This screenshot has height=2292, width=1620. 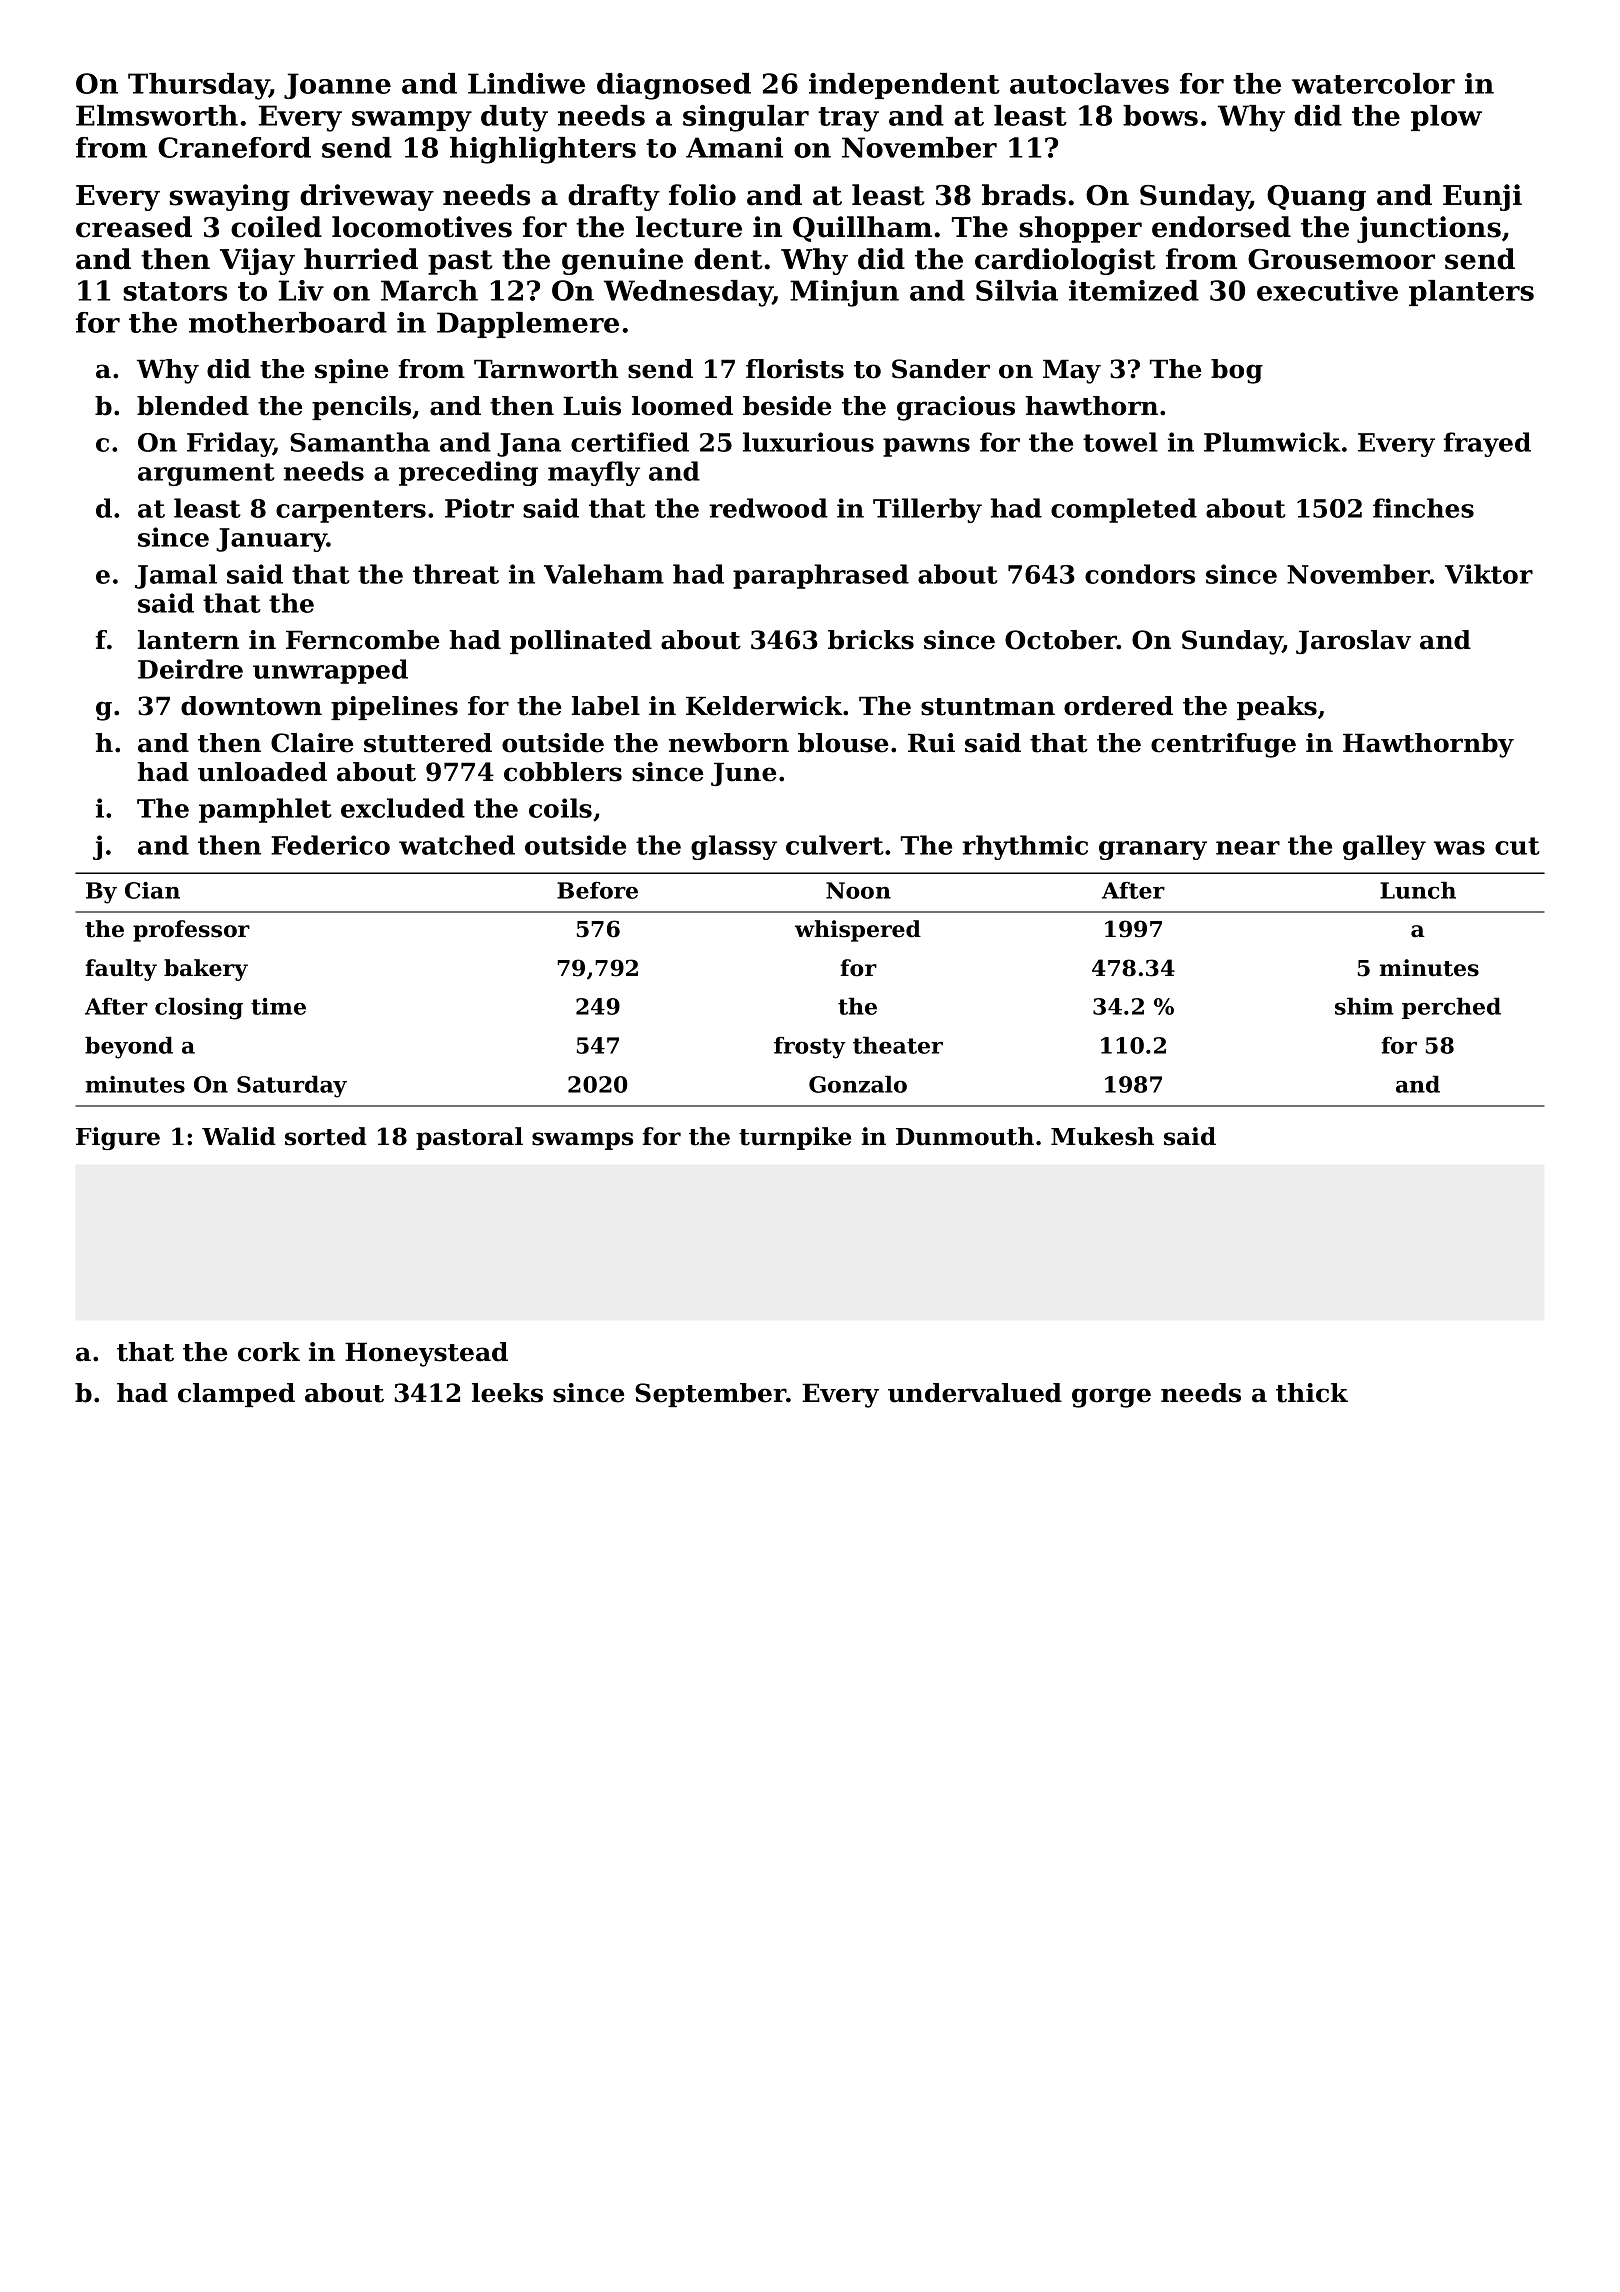 What do you see at coordinates (118, 1138) in the screenshot?
I see `Figure` at bounding box center [118, 1138].
